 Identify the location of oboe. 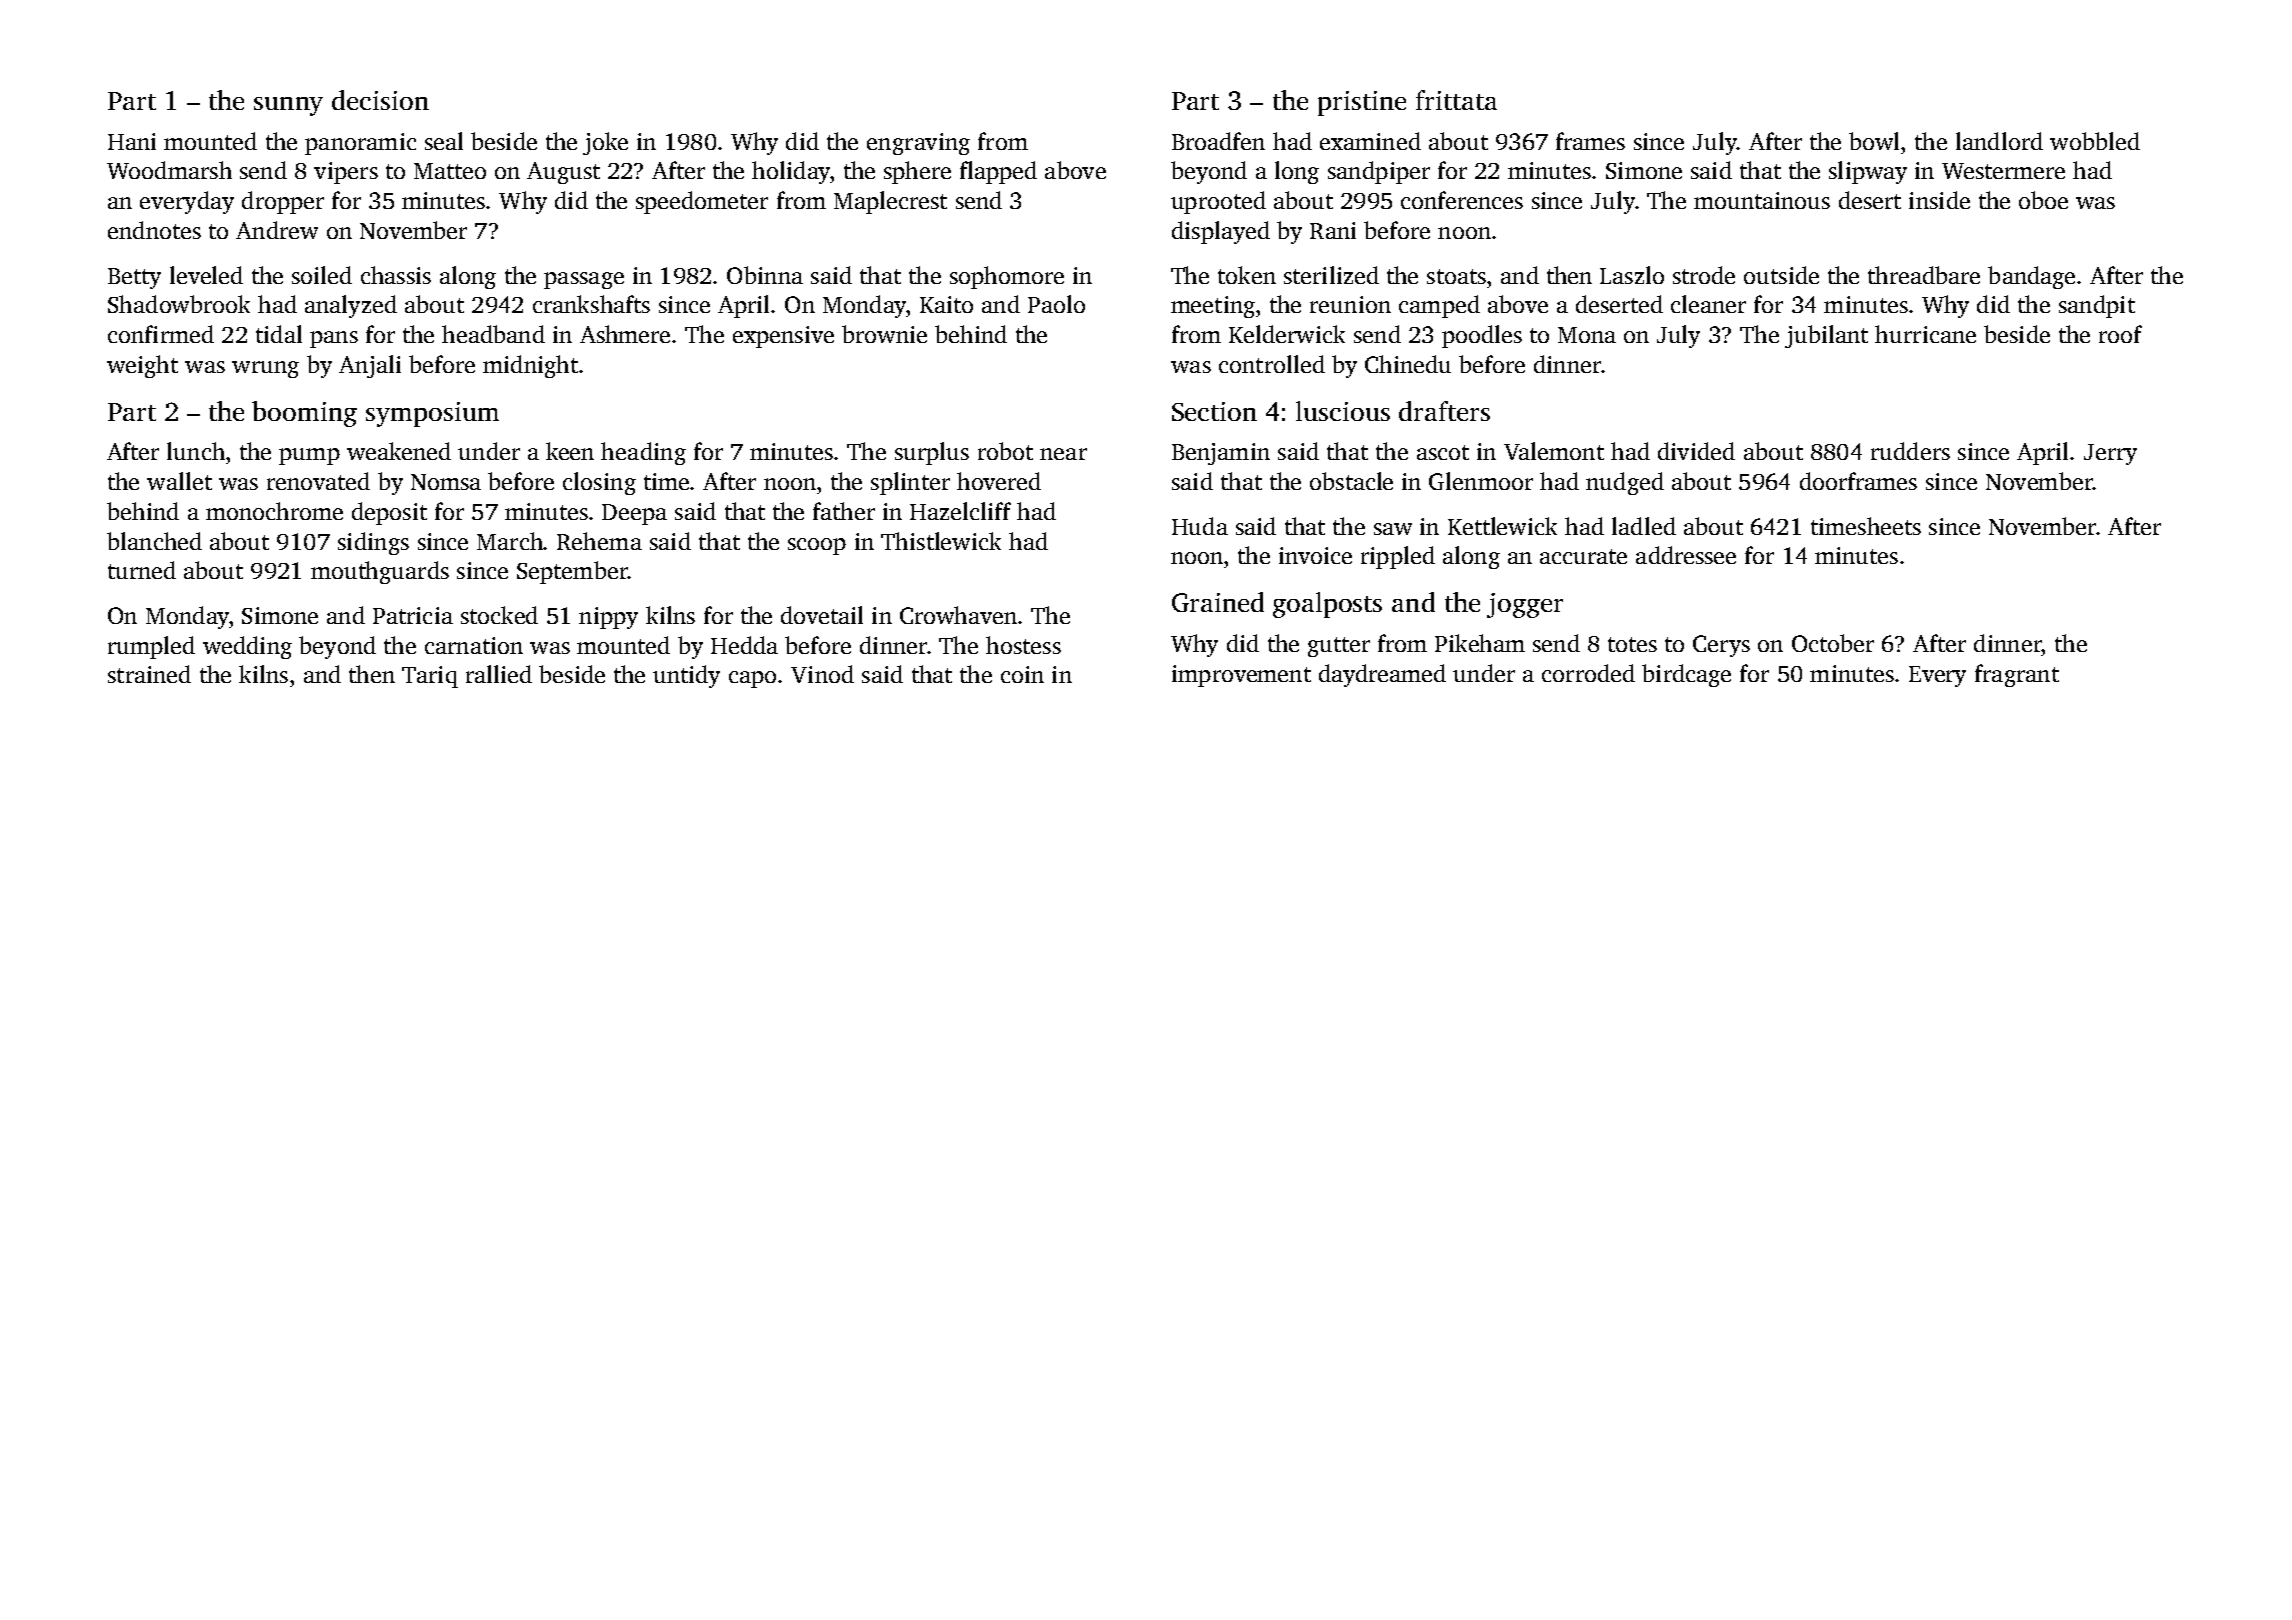
(2043, 200).
